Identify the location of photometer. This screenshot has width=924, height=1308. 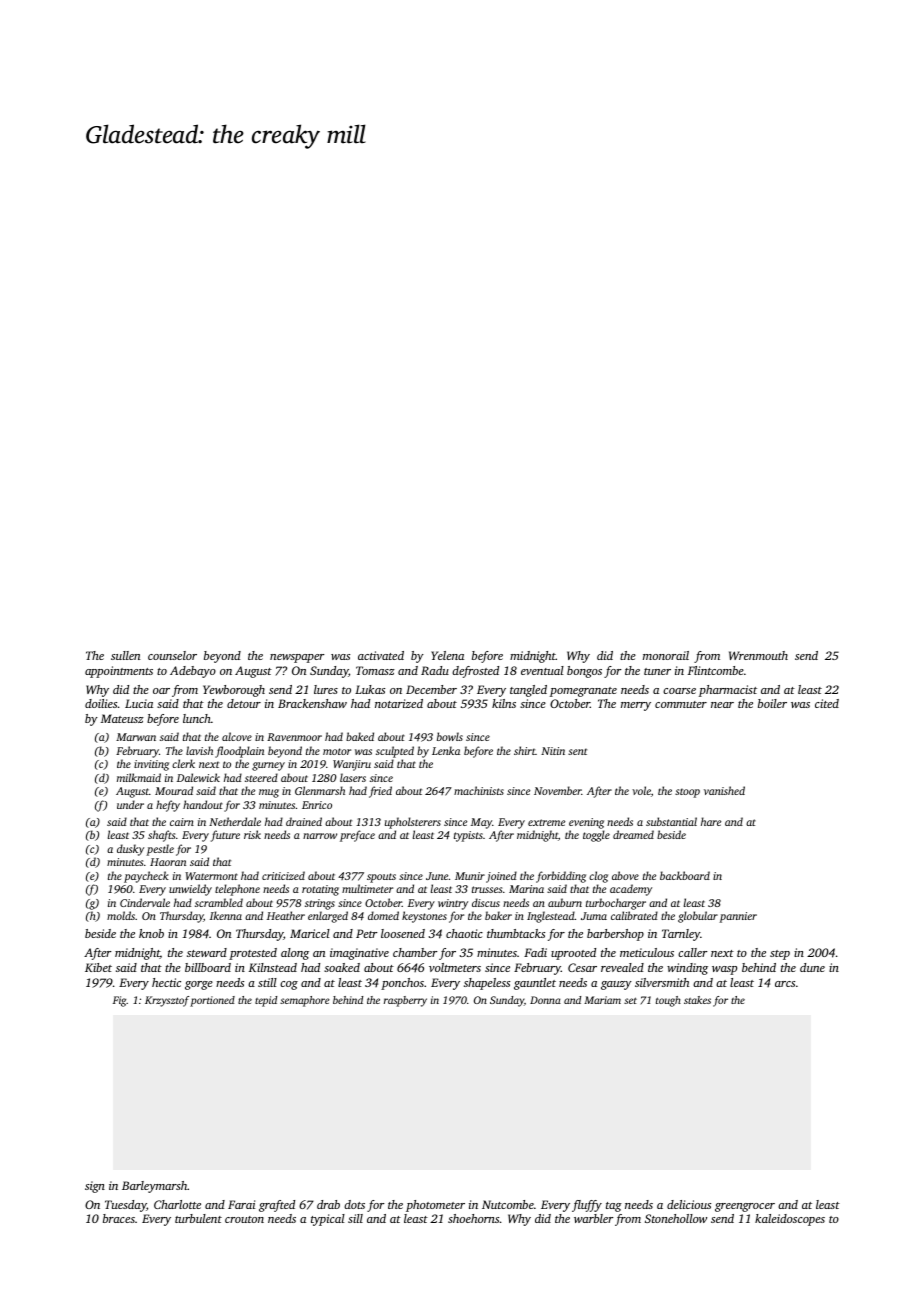
(435, 1206).
